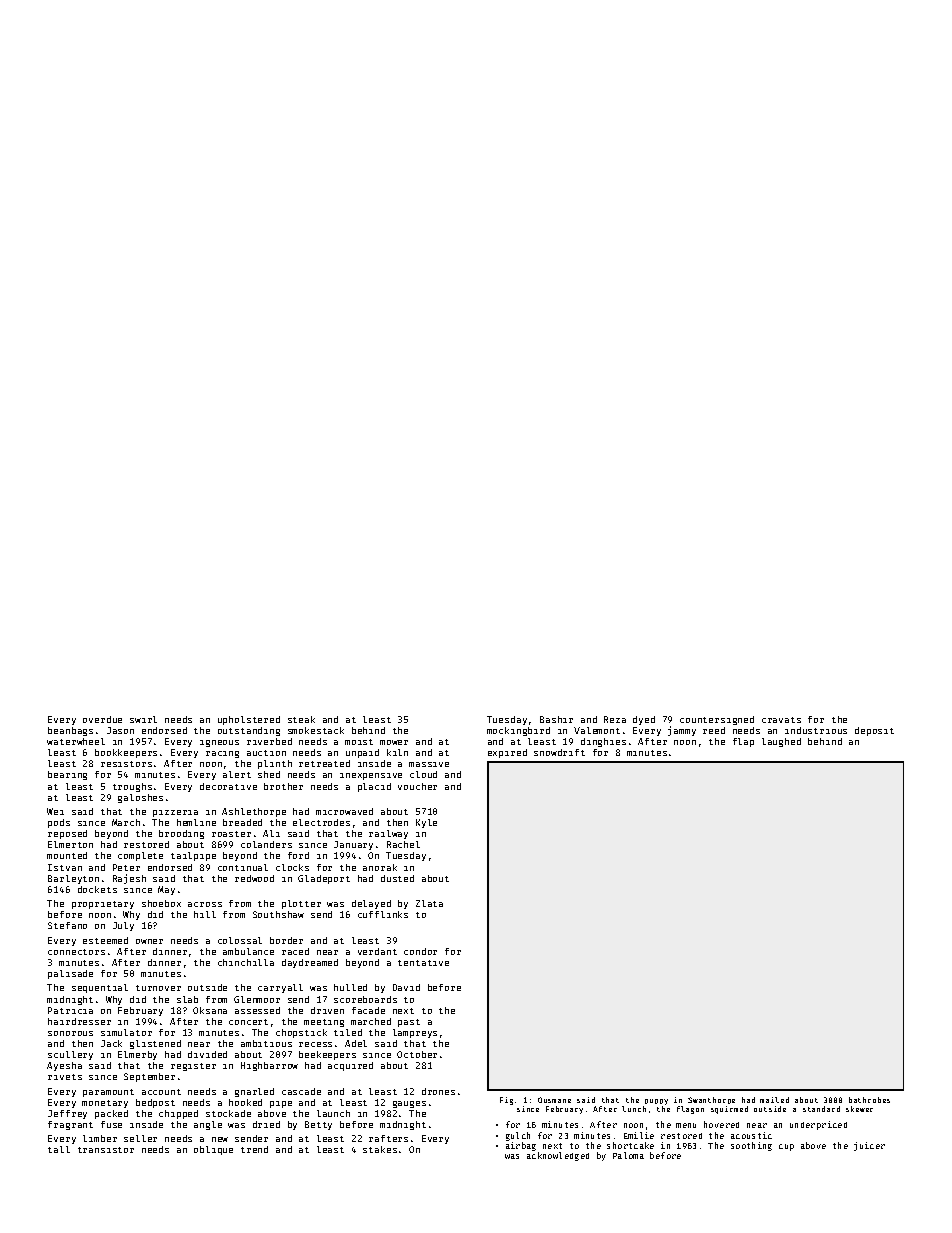 This image has width=952, height=1233. I want to click on condor, so click(420, 951).
